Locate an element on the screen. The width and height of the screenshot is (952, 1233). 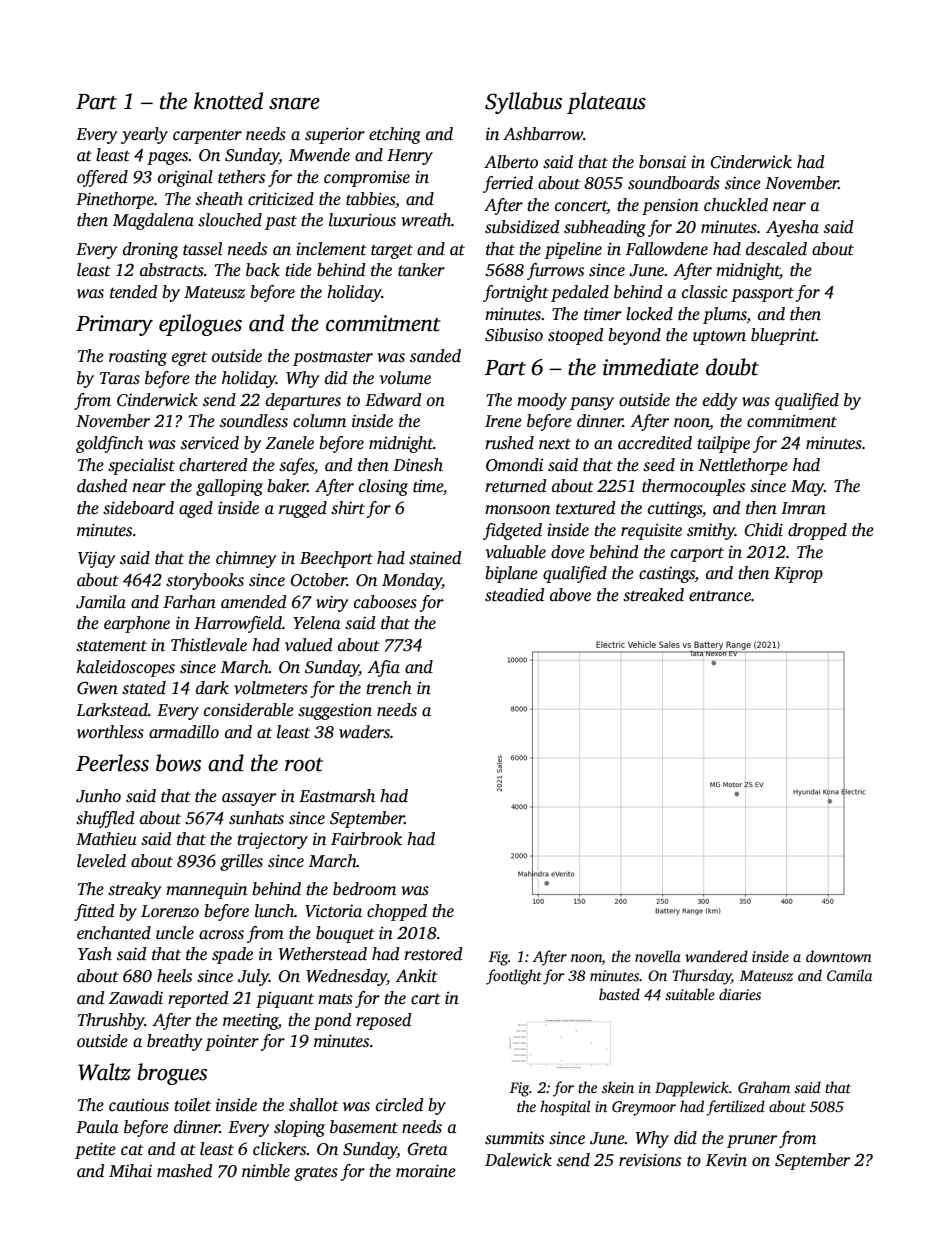
Dinesh is located at coordinates (418, 465).
